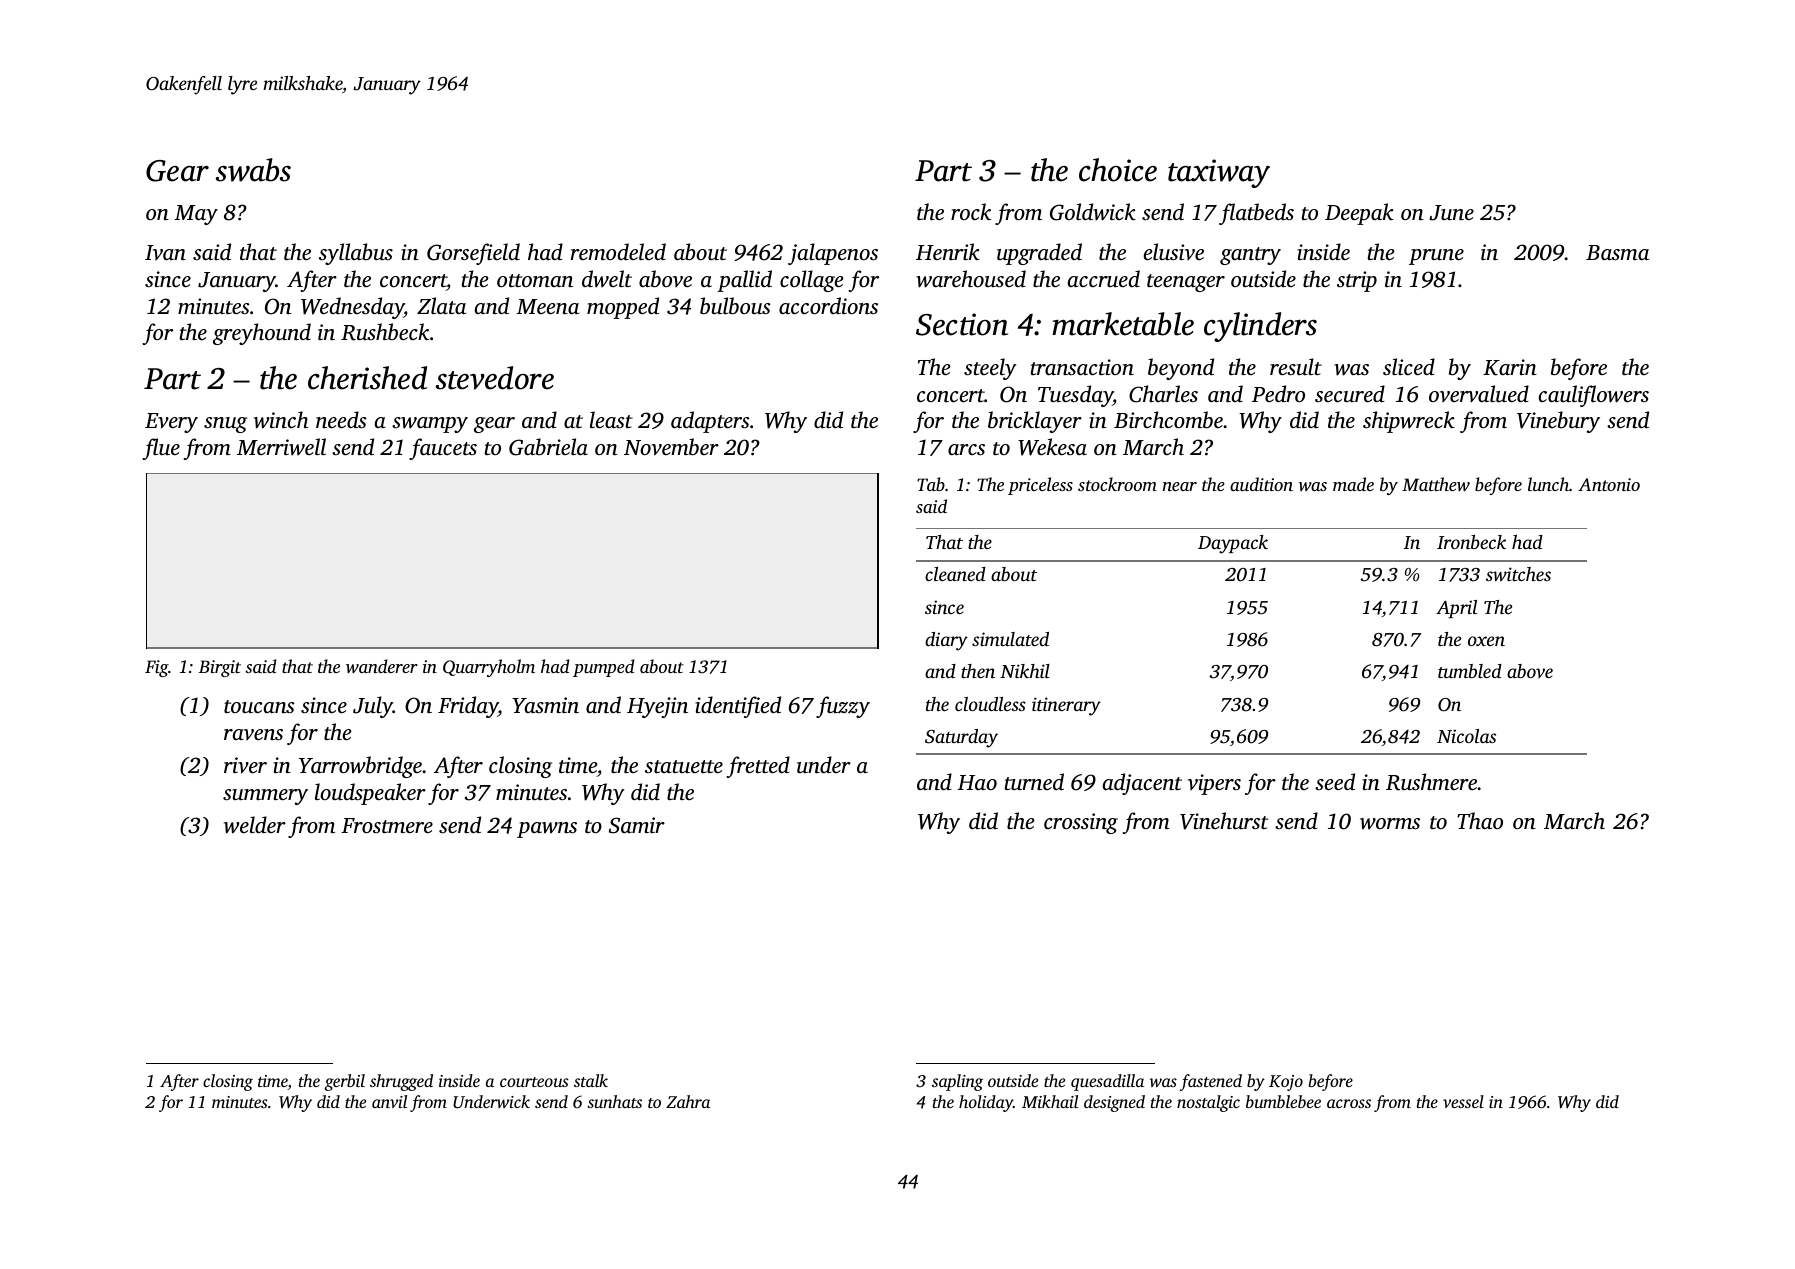 This screenshot has width=1795, height=1269. Describe the element at coordinates (473, 254) in the screenshot. I see `Gorsefield` at that location.
